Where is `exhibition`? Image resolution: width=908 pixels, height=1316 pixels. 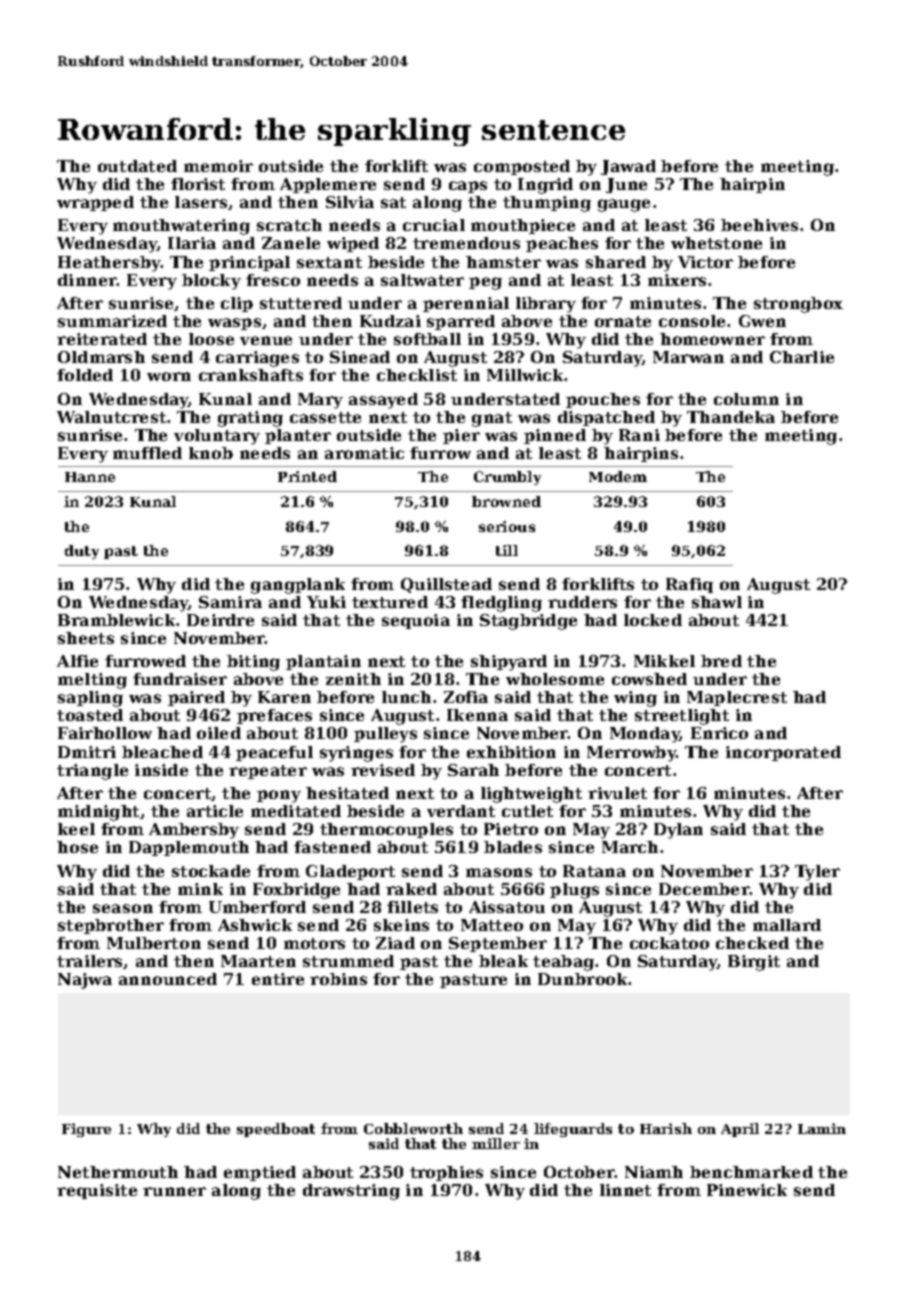 exhibition is located at coordinates (511, 752).
